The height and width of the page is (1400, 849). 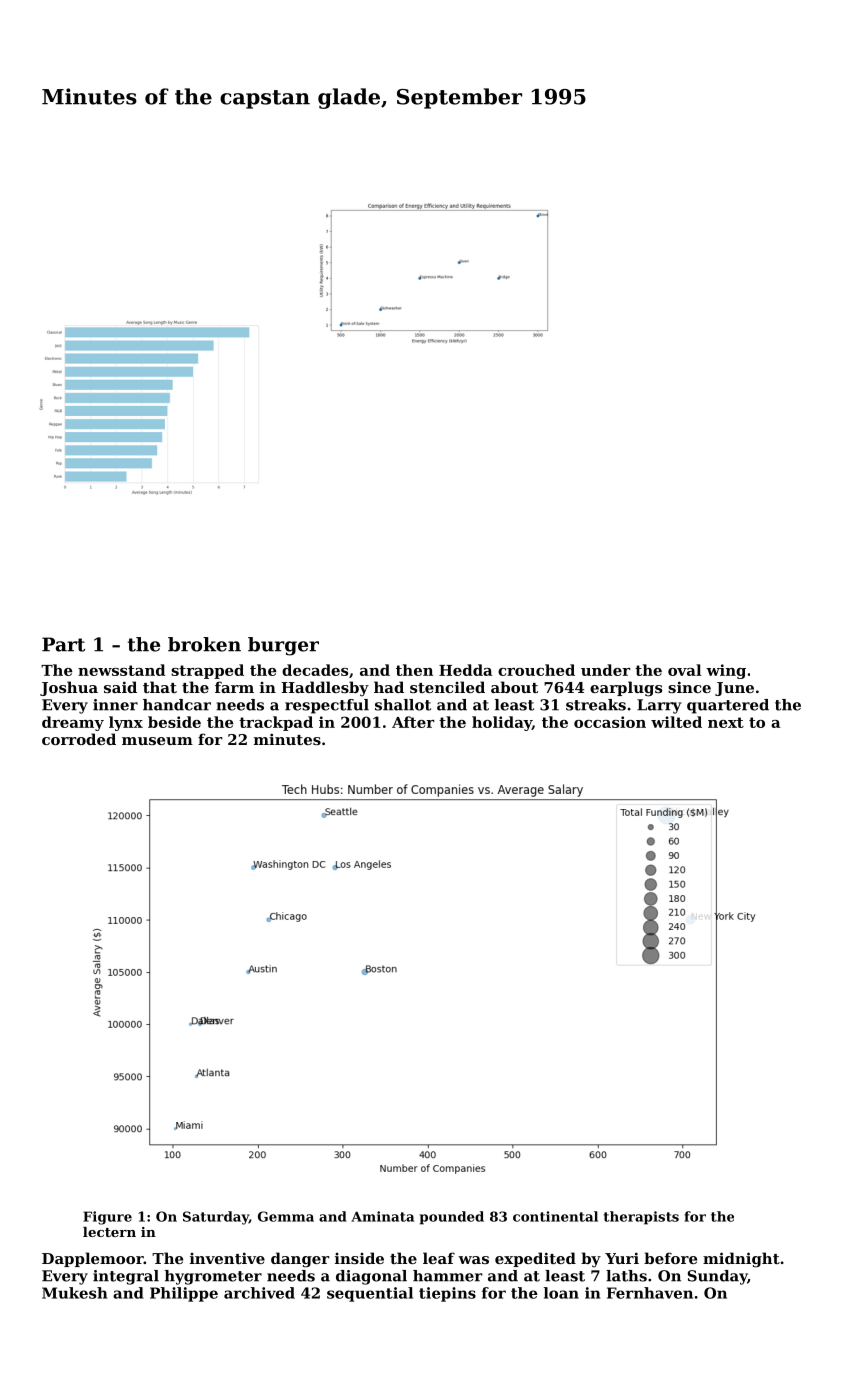 What do you see at coordinates (371, 1277) in the page?
I see `diagonal` at bounding box center [371, 1277].
